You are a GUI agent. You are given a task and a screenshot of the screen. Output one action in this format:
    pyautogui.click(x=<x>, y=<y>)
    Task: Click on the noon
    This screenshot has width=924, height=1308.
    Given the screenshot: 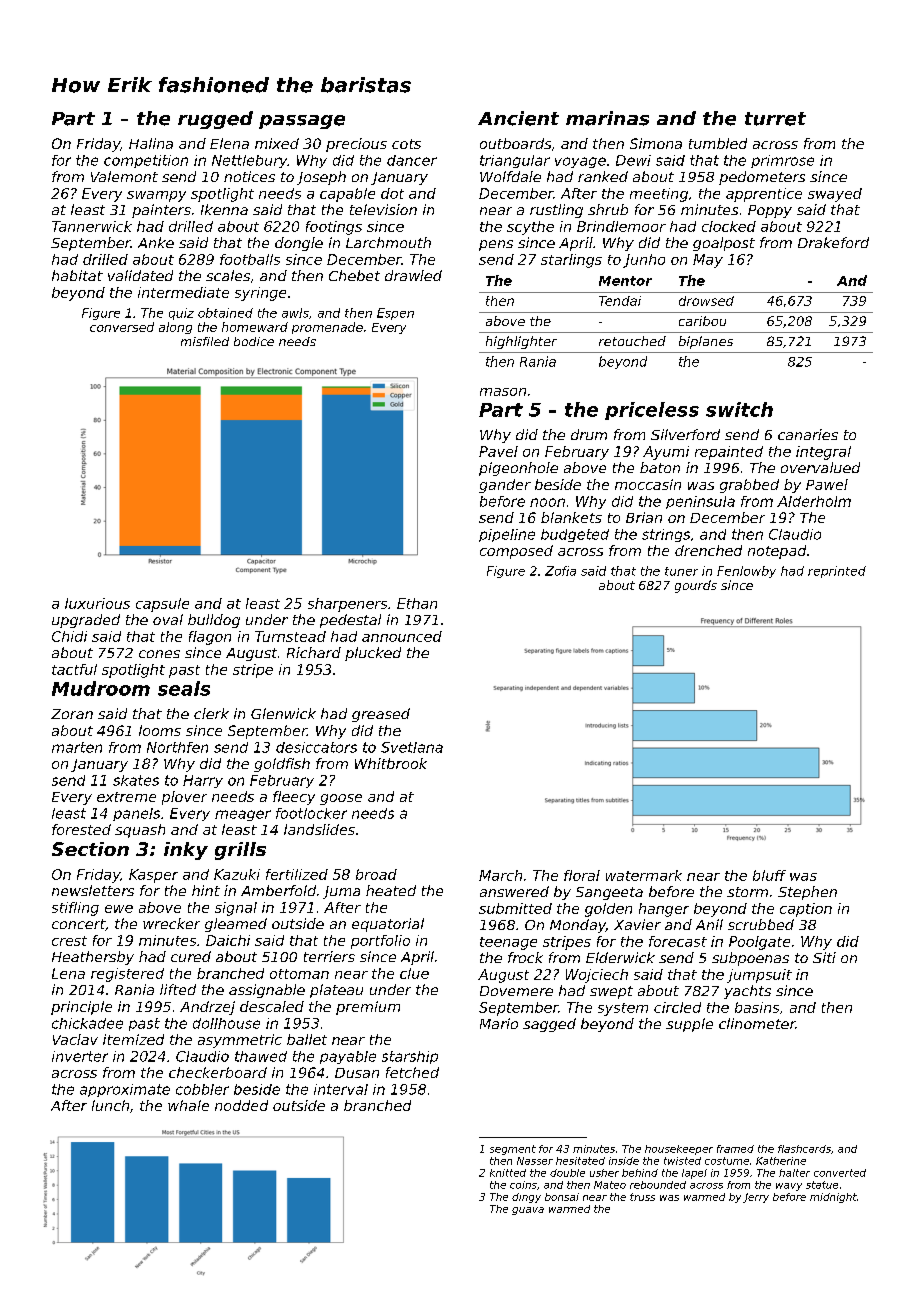 What is the action you would take?
    pyautogui.click(x=547, y=502)
